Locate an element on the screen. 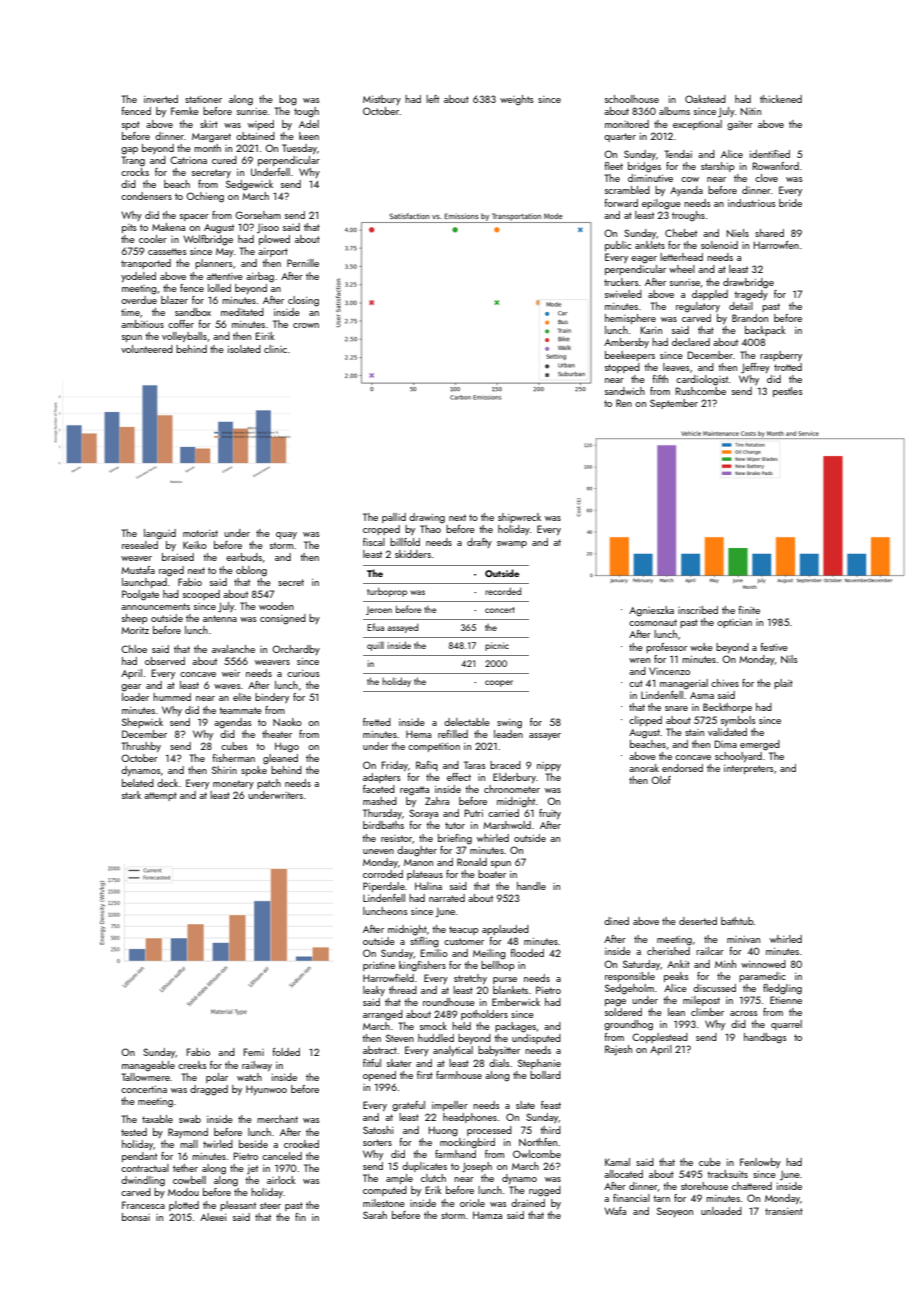 The height and width of the screenshot is (1308, 924). gap is located at coordinates (129, 151).
